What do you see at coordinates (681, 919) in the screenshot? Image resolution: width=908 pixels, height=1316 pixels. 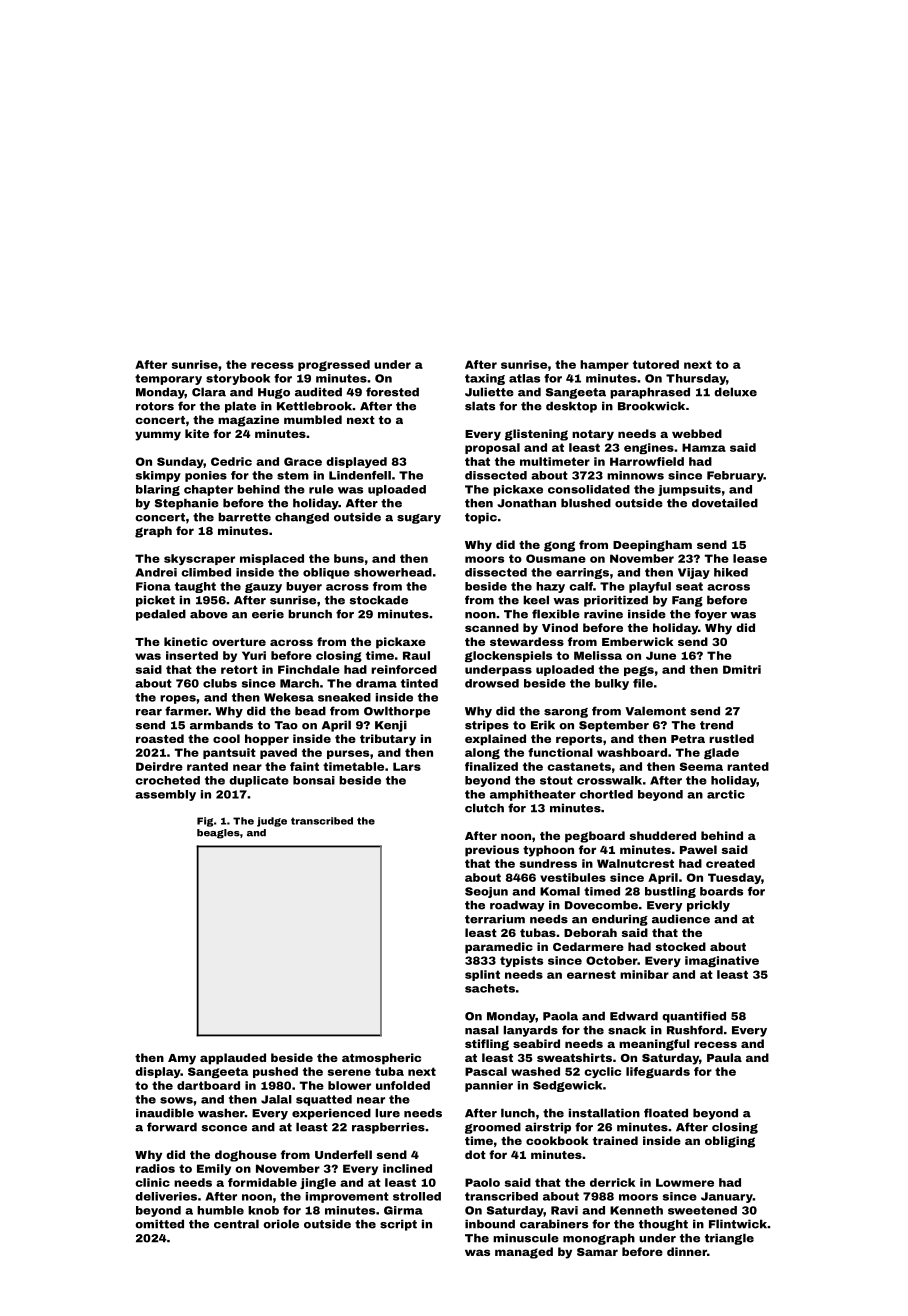 I see `audience` at bounding box center [681, 919].
